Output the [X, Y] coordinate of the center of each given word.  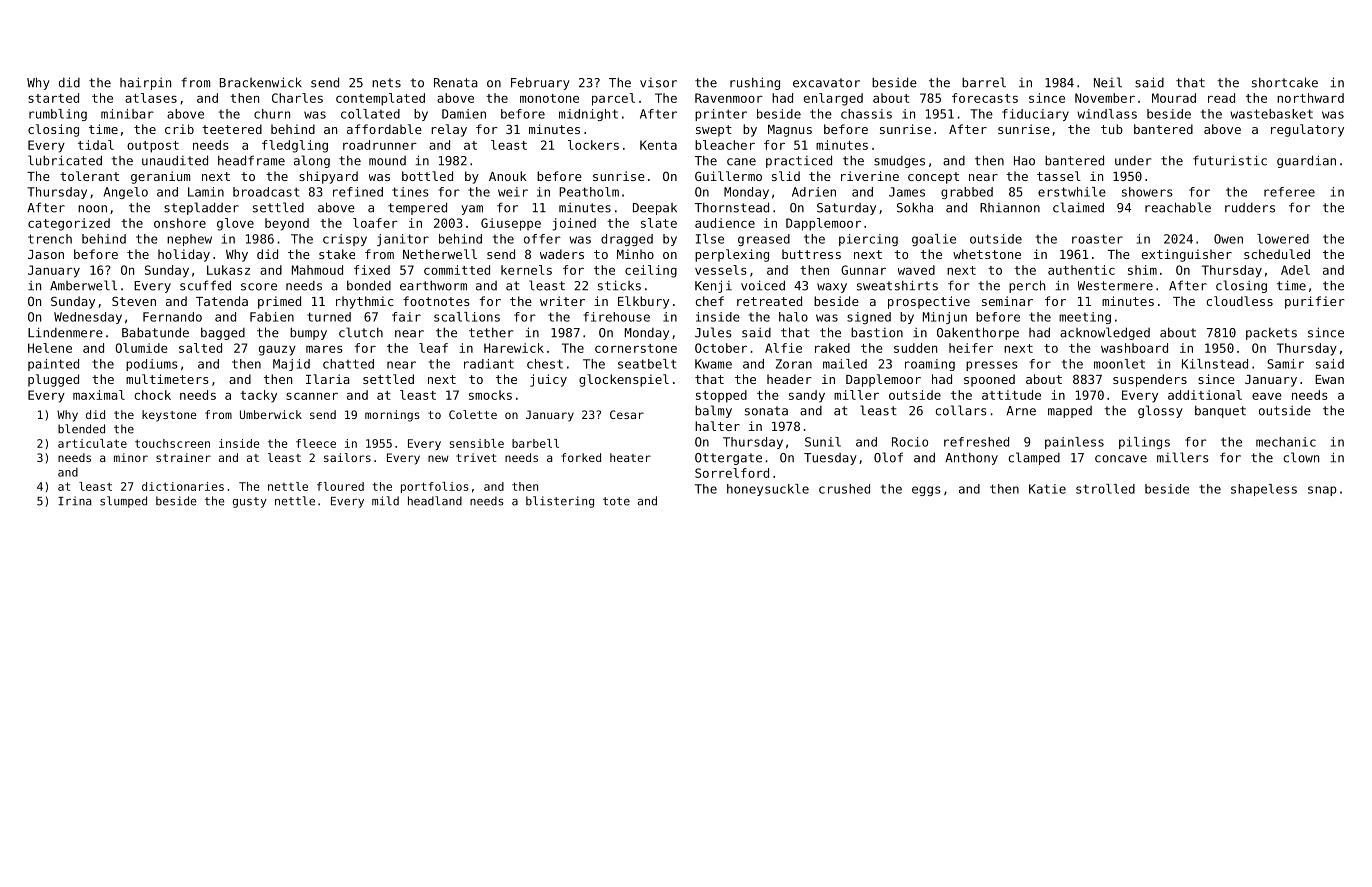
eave [1267, 396]
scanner [312, 396]
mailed [845, 364]
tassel [1059, 176]
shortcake [1285, 82]
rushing [755, 83]
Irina [75, 501]
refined [358, 192]
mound [387, 161]
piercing [868, 240]
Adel [1295, 270]
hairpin [145, 83]
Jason [46, 254]
